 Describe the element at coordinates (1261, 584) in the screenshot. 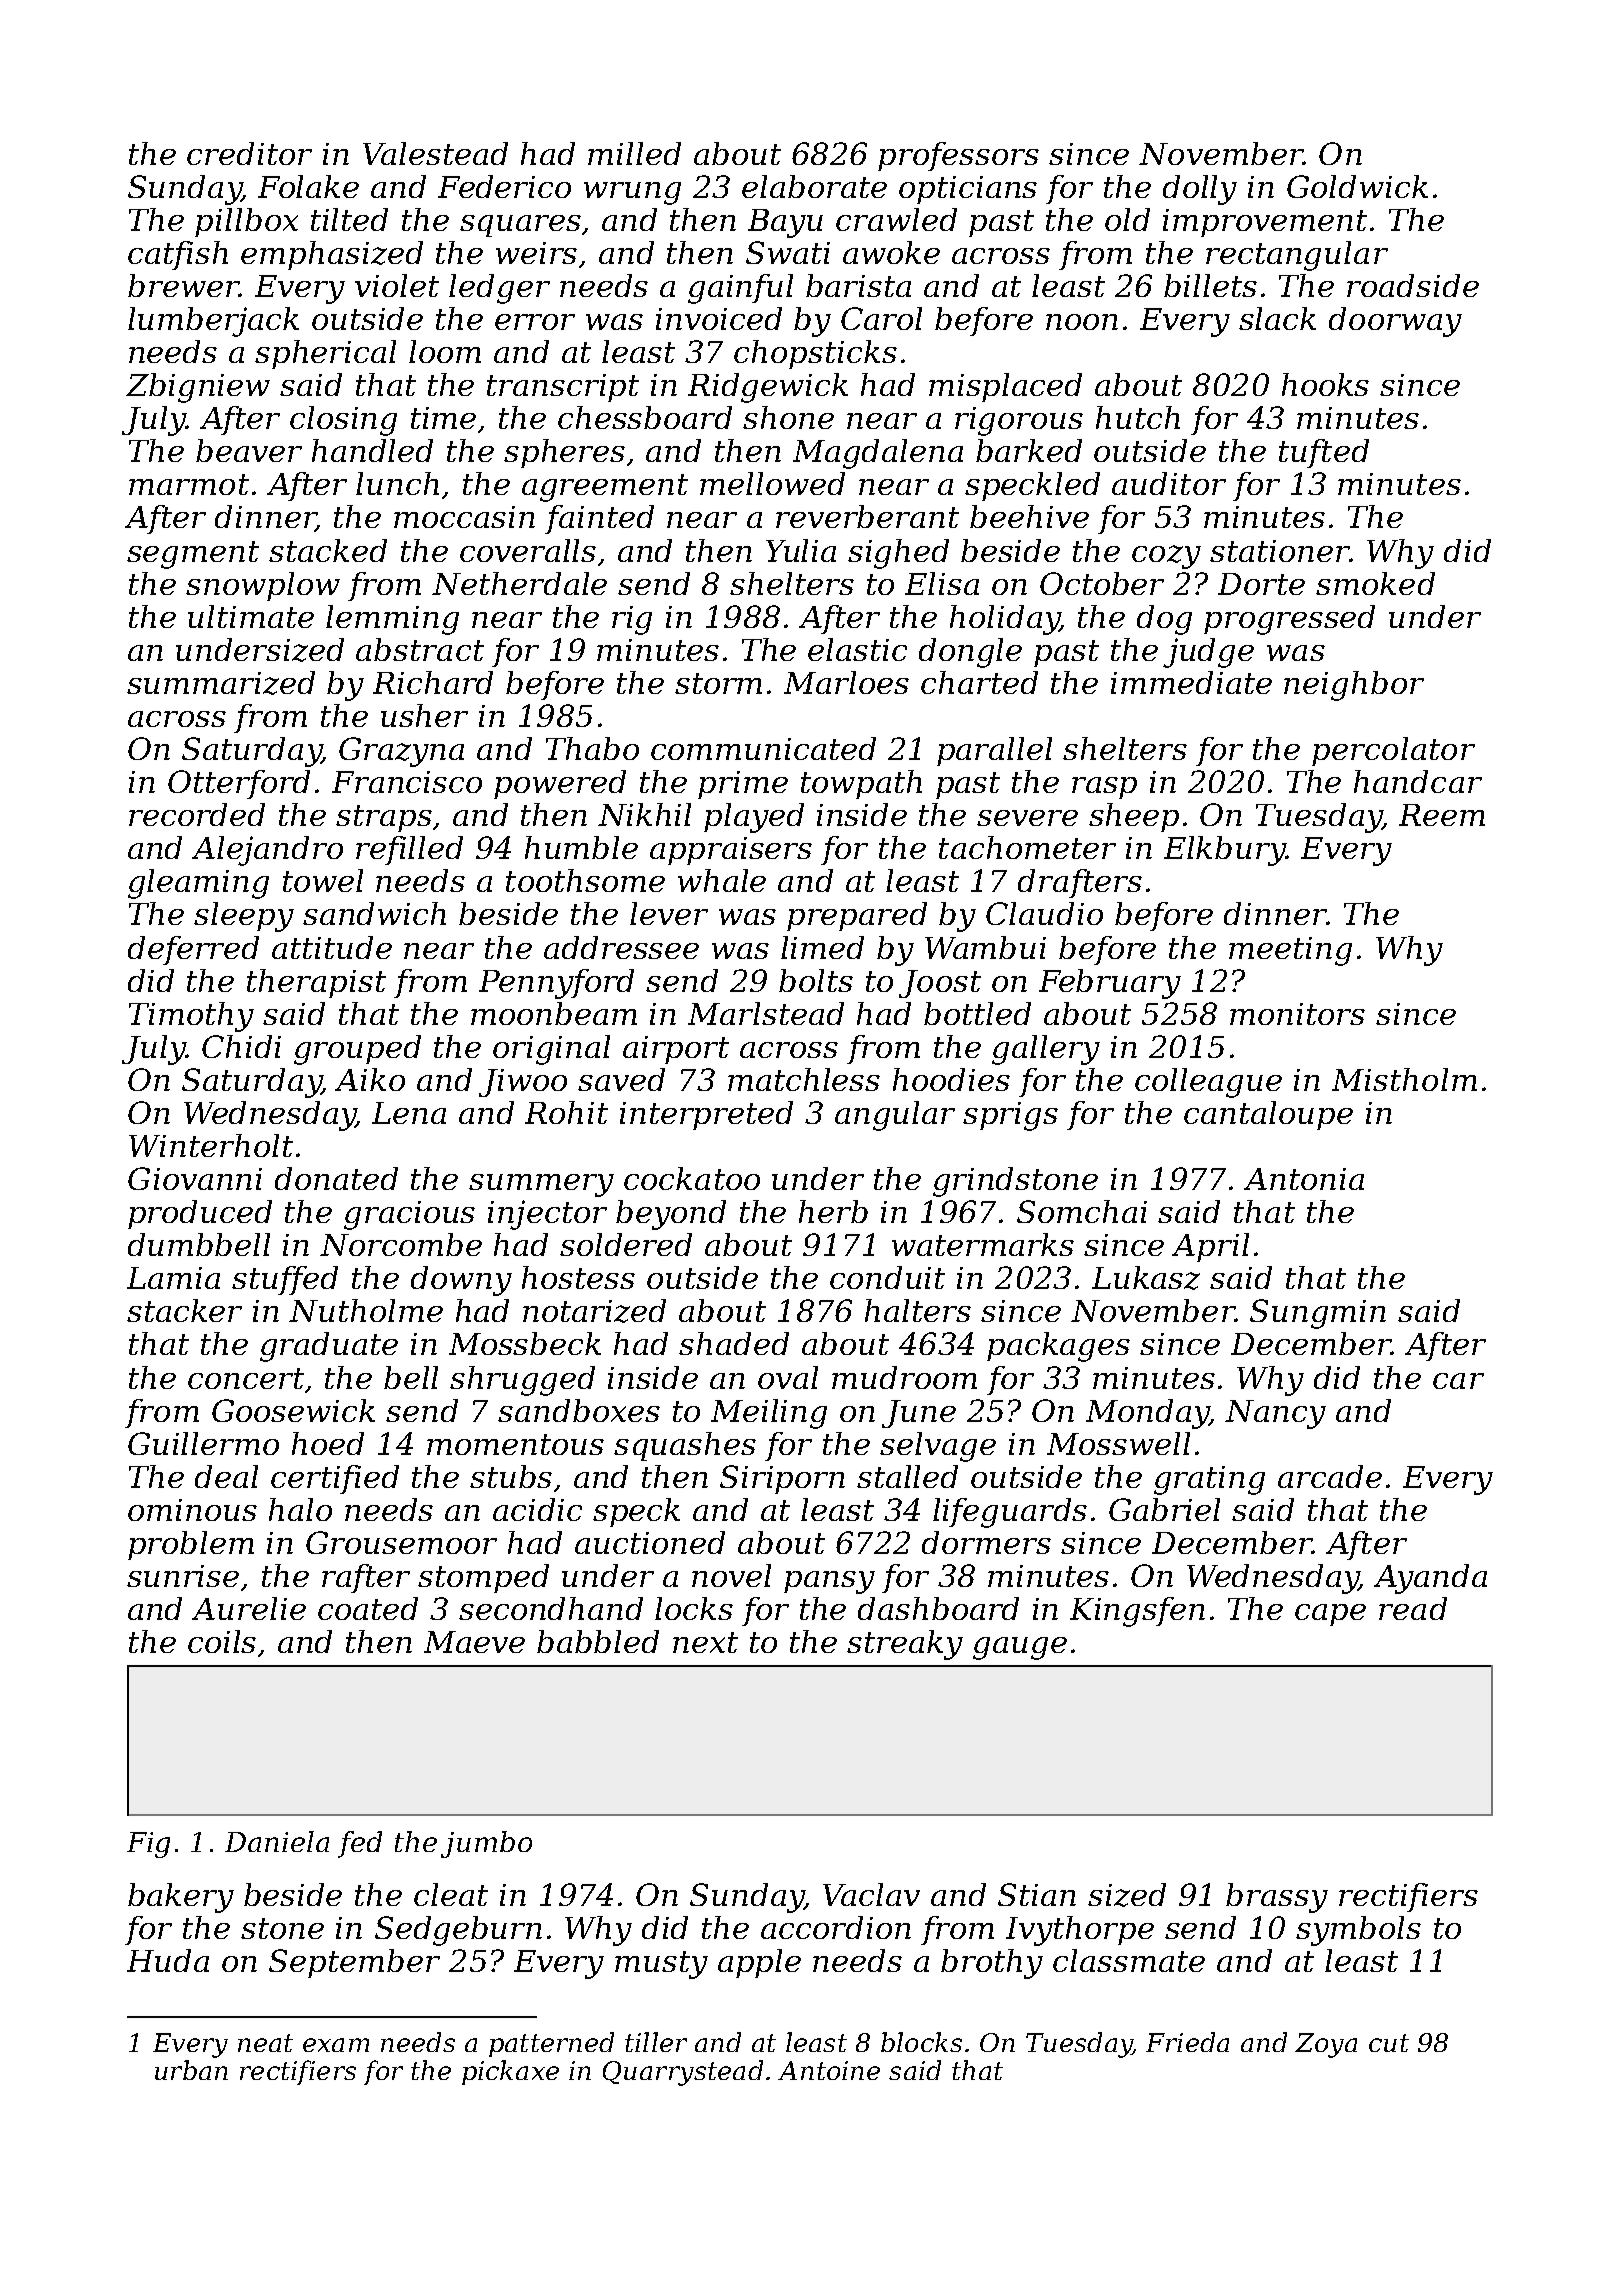

I see `Dorte` at that location.
